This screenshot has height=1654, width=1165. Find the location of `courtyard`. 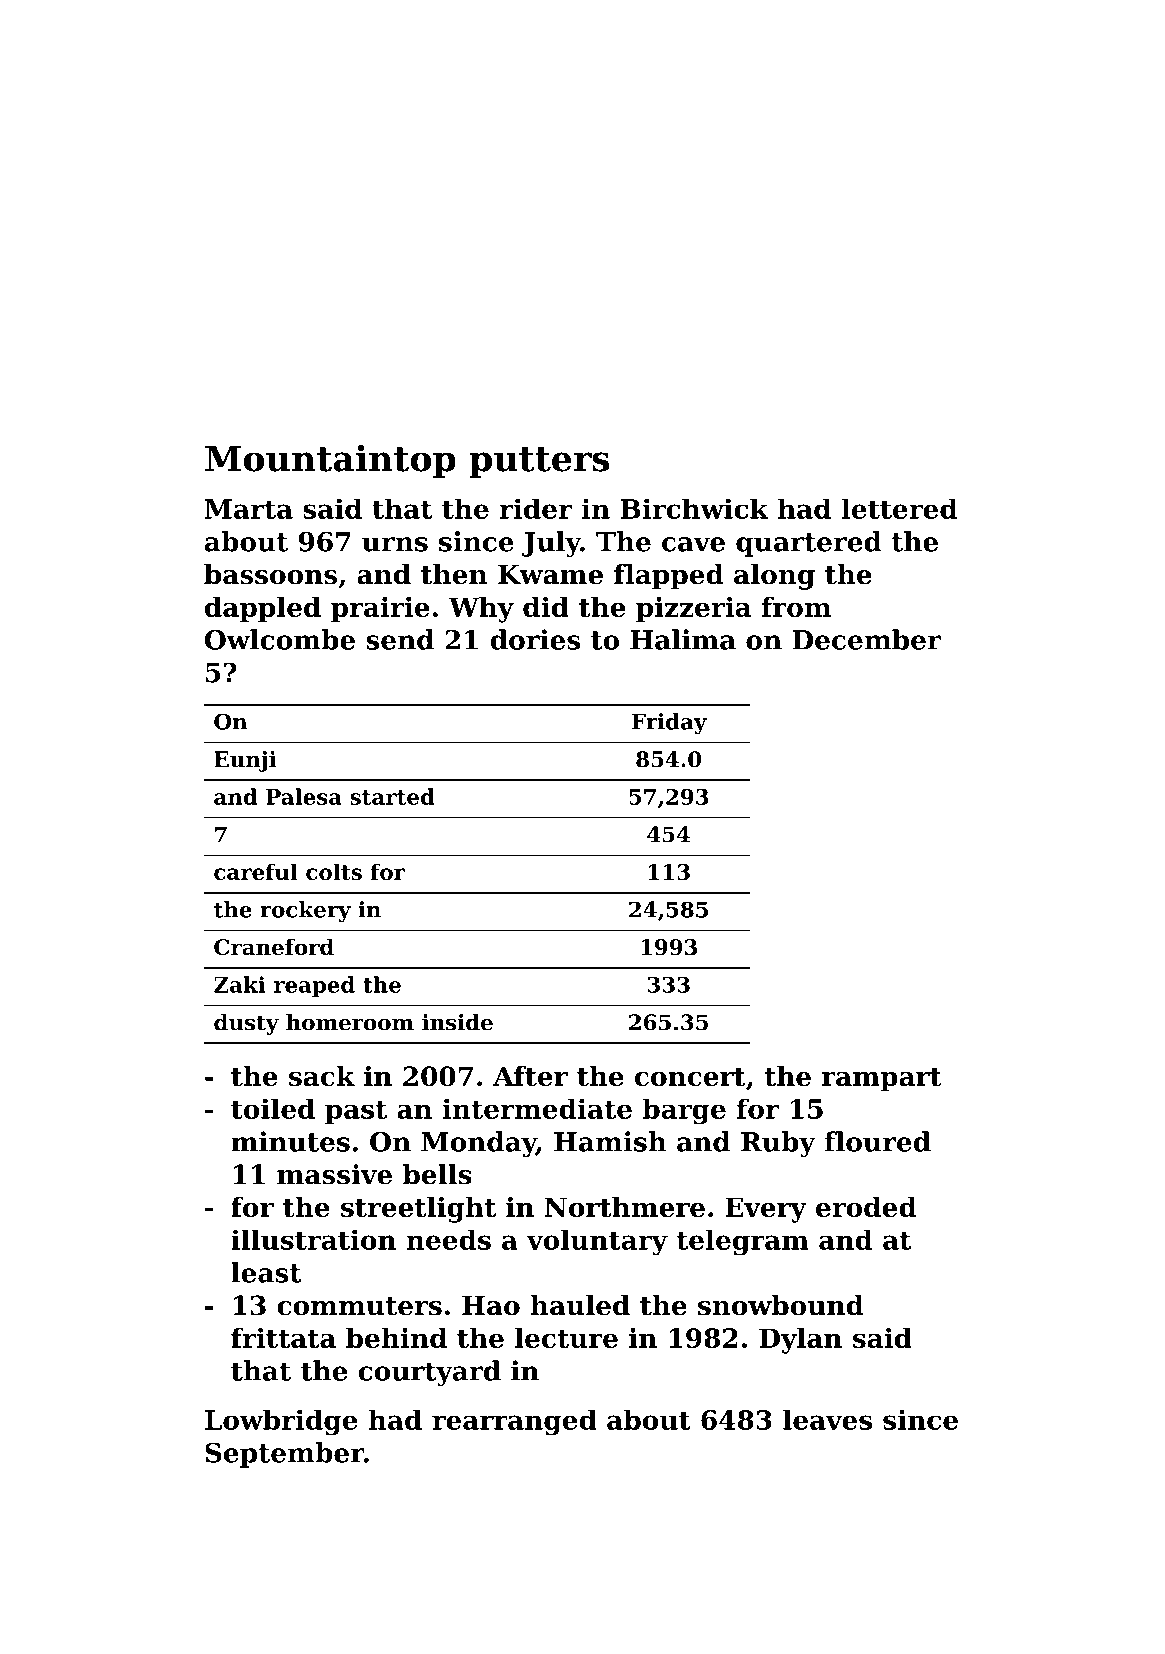

courtyard is located at coordinates (430, 1373).
